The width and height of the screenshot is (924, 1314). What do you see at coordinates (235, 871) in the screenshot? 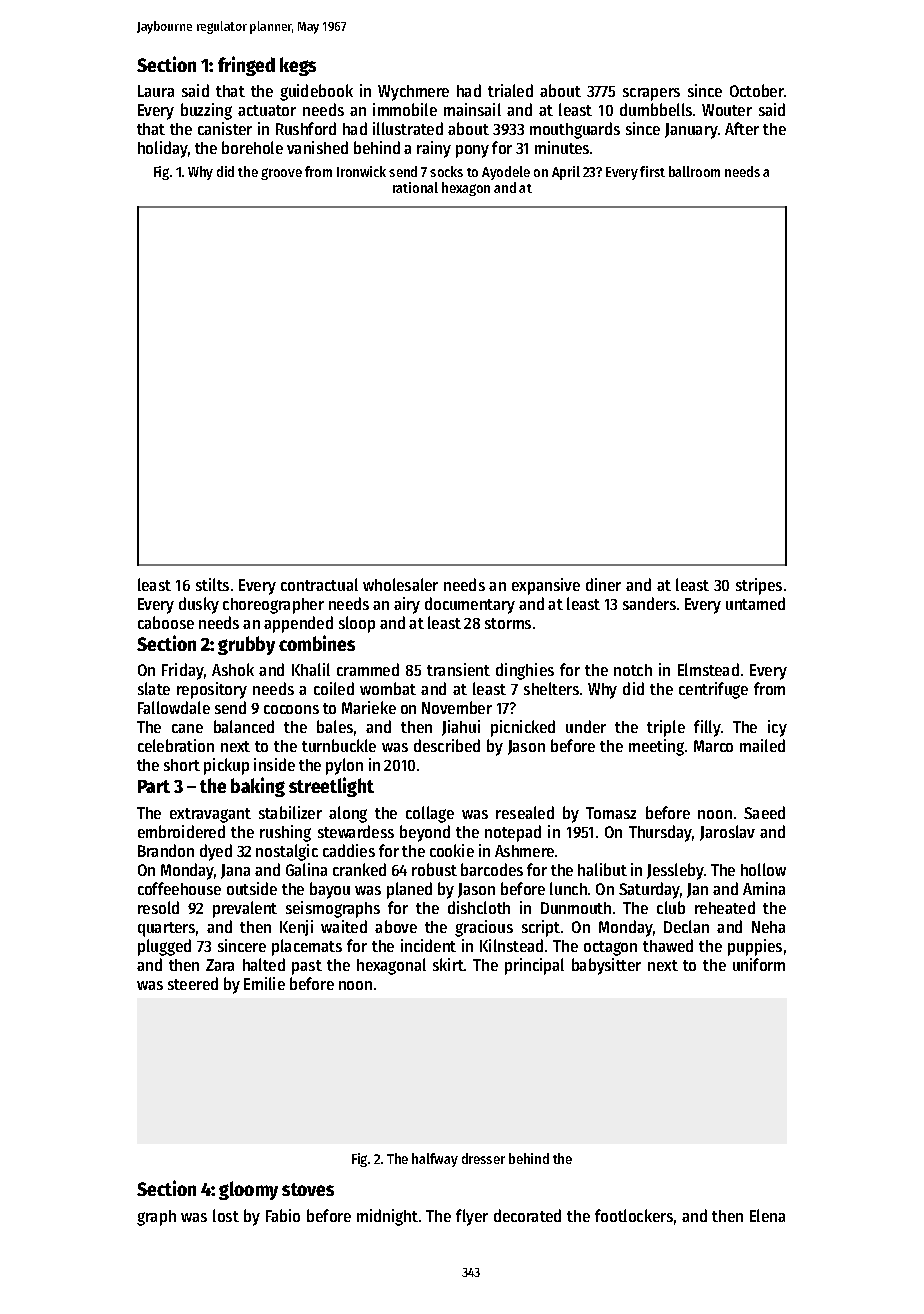
I see `Jana` at bounding box center [235, 871].
